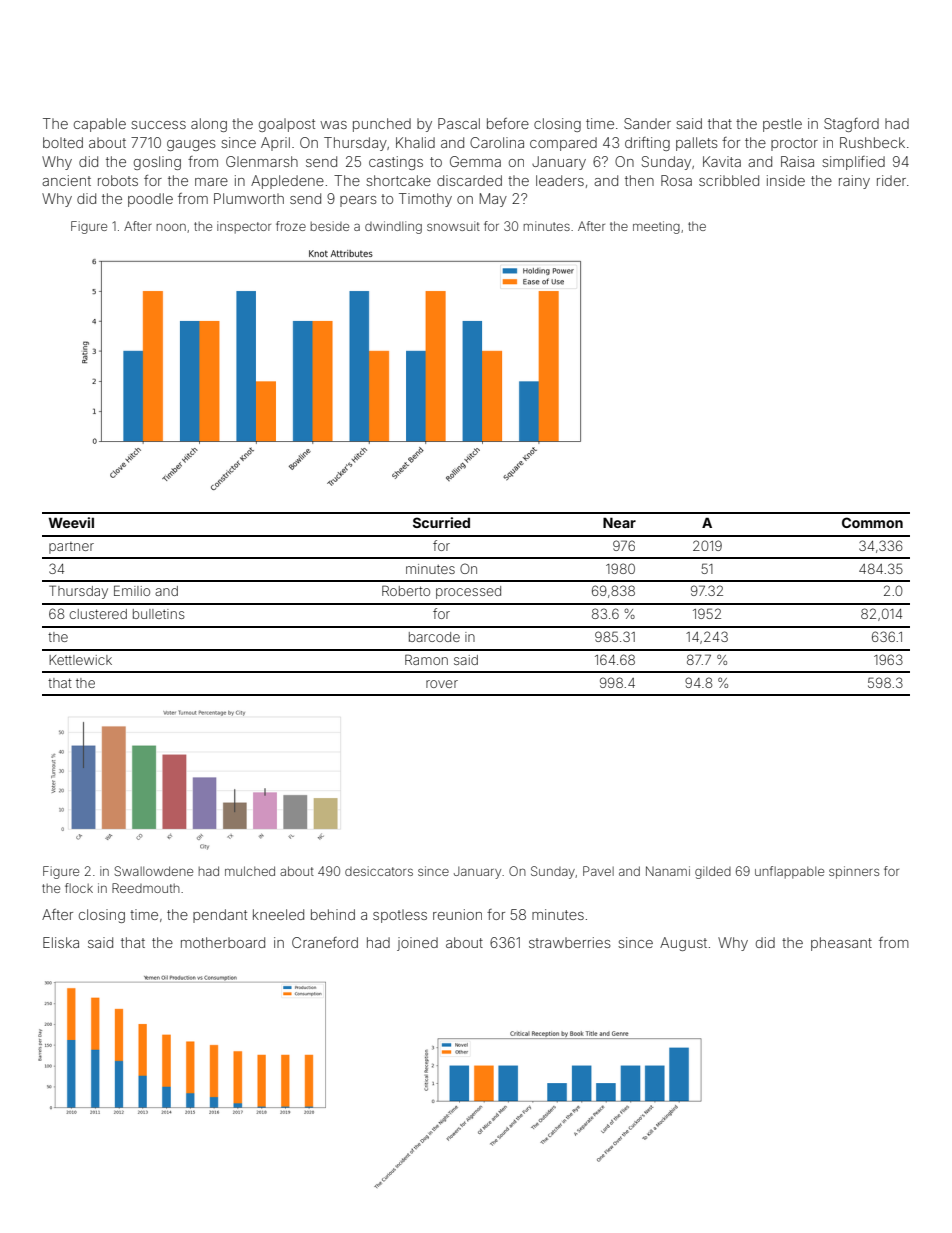  I want to click on processed, so click(468, 592).
